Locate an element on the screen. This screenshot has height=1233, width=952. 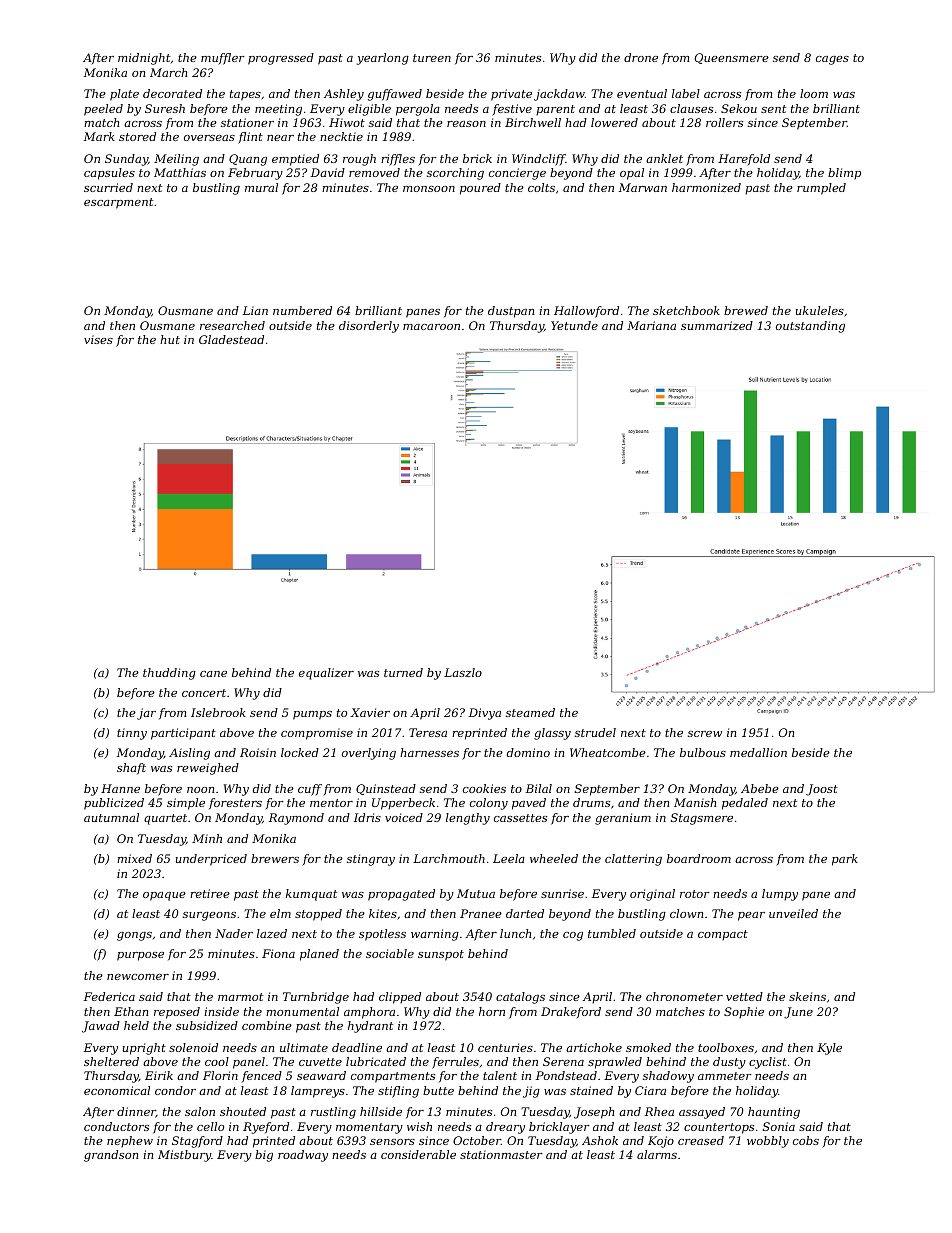
big is located at coordinates (264, 1156).
